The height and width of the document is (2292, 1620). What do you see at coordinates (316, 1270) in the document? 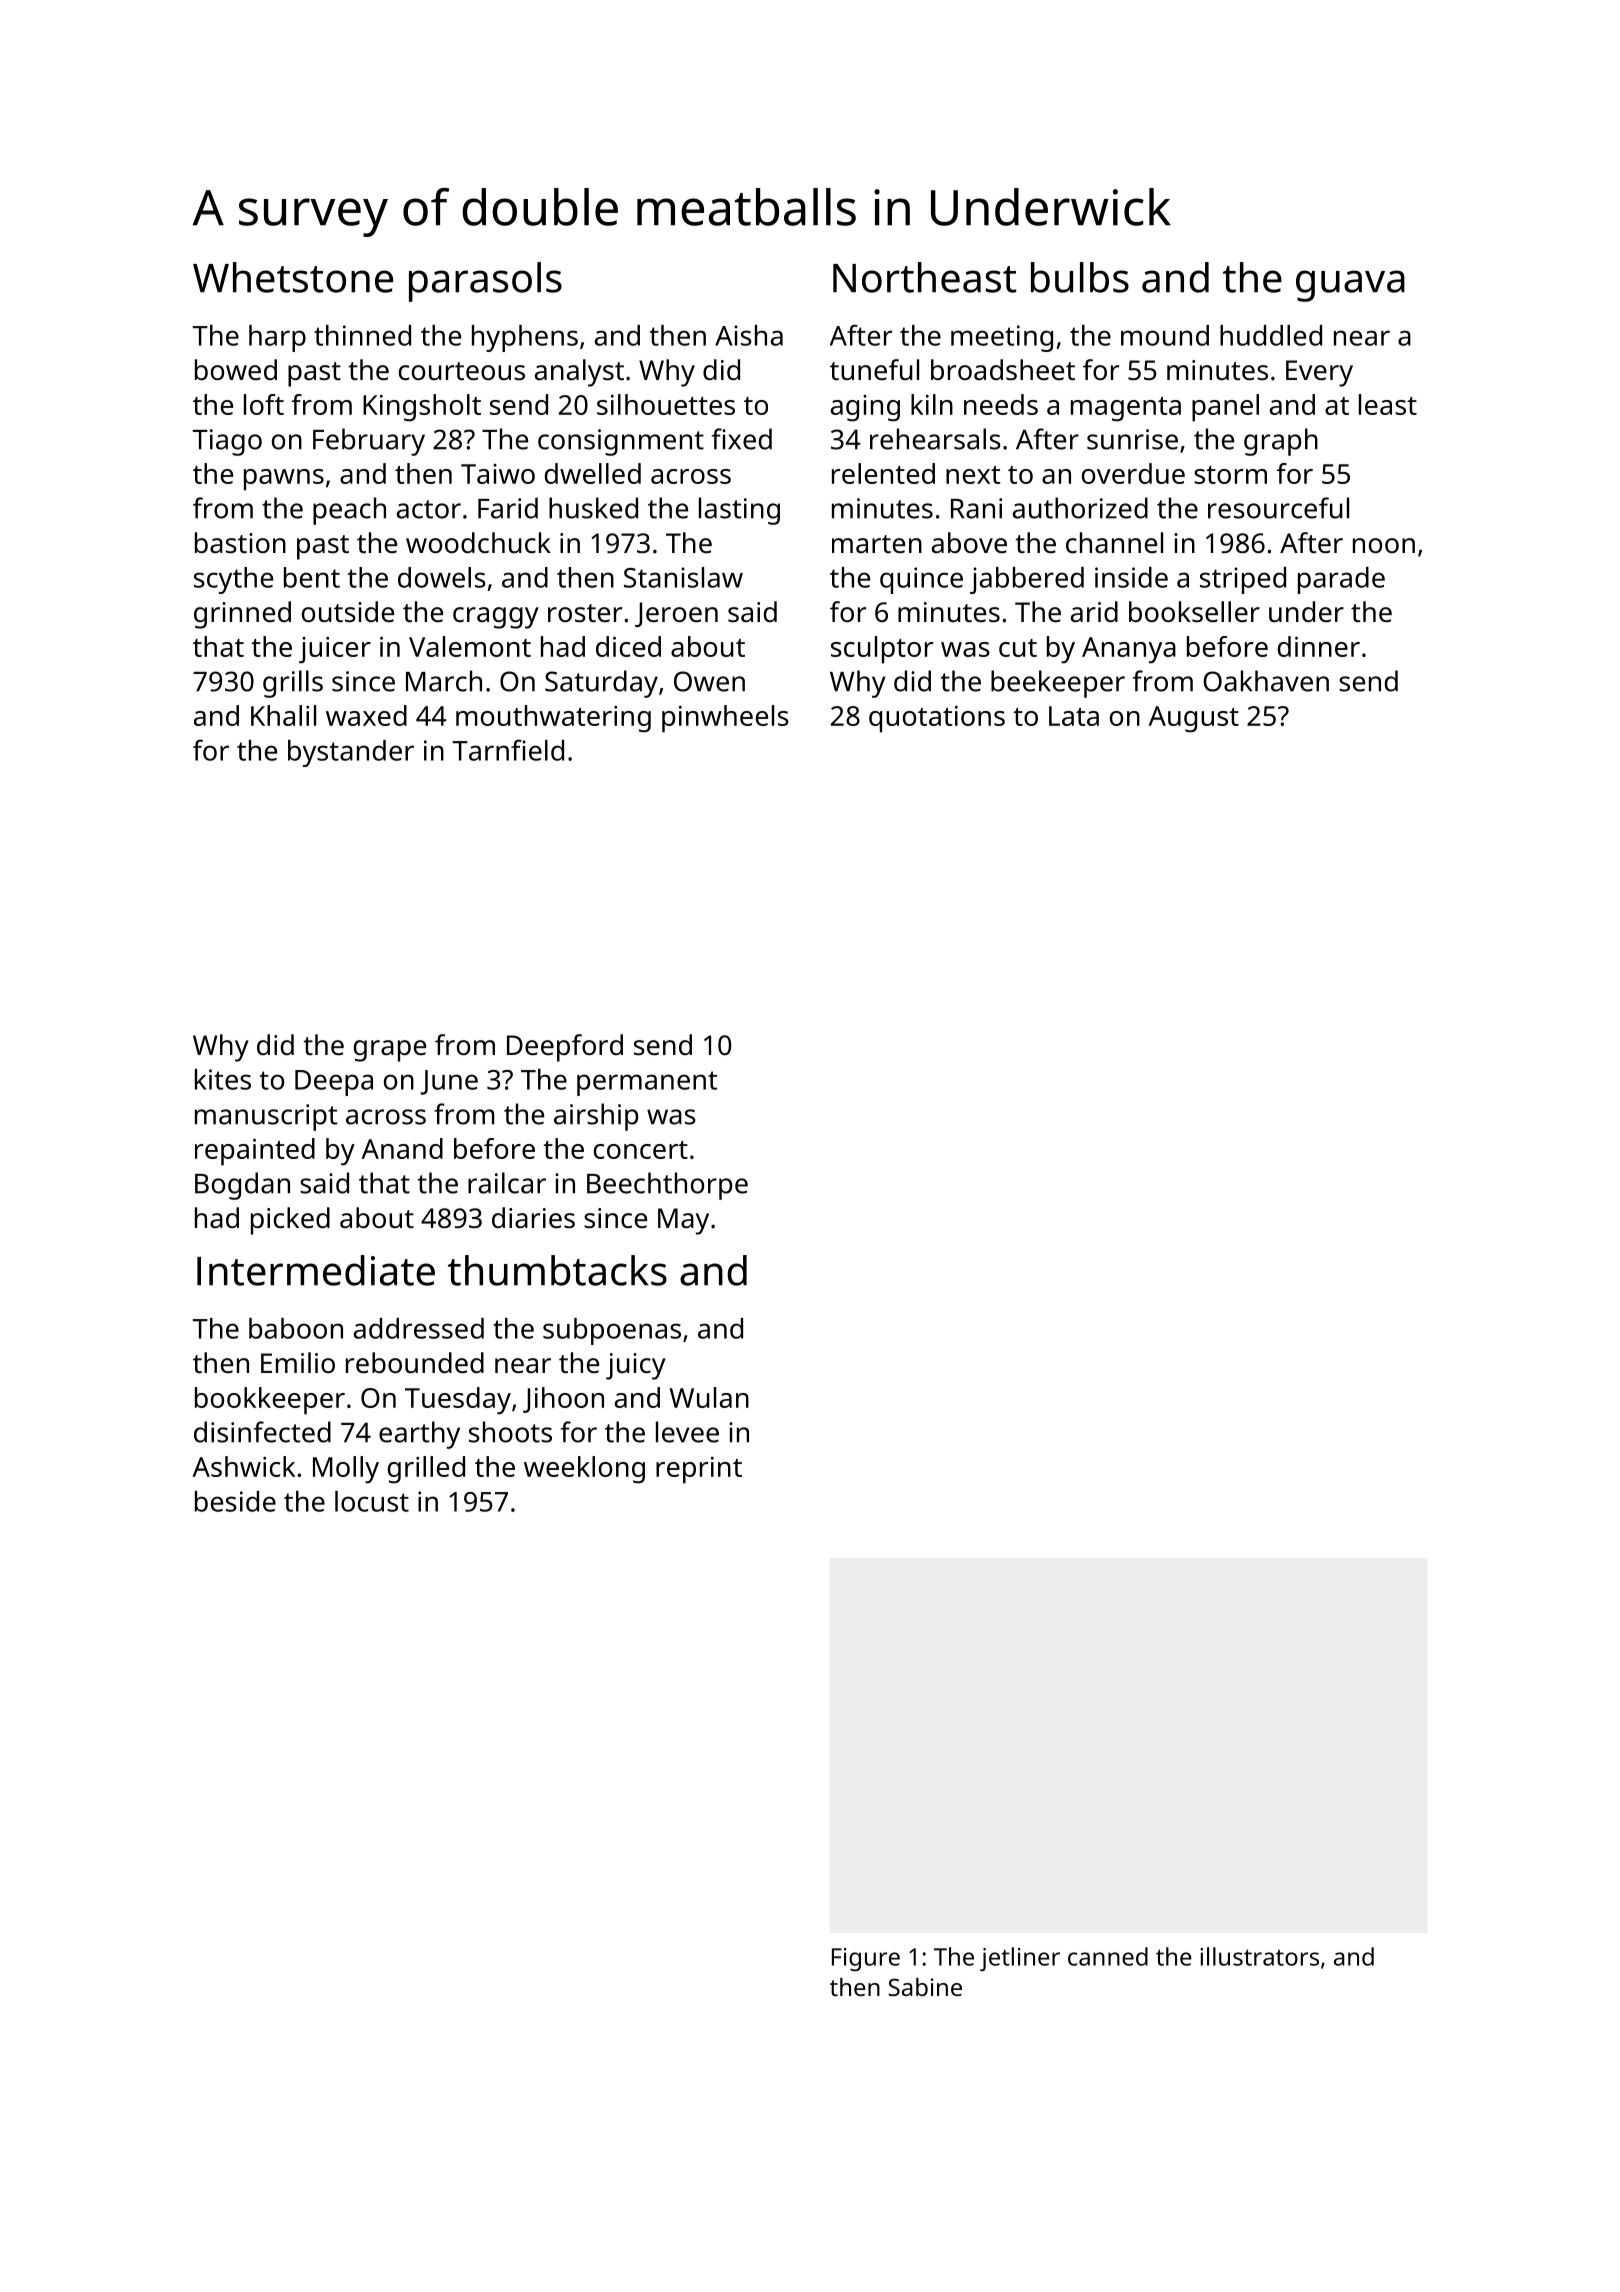
I see `Intermediate` at bounding box center [316, 1270].
